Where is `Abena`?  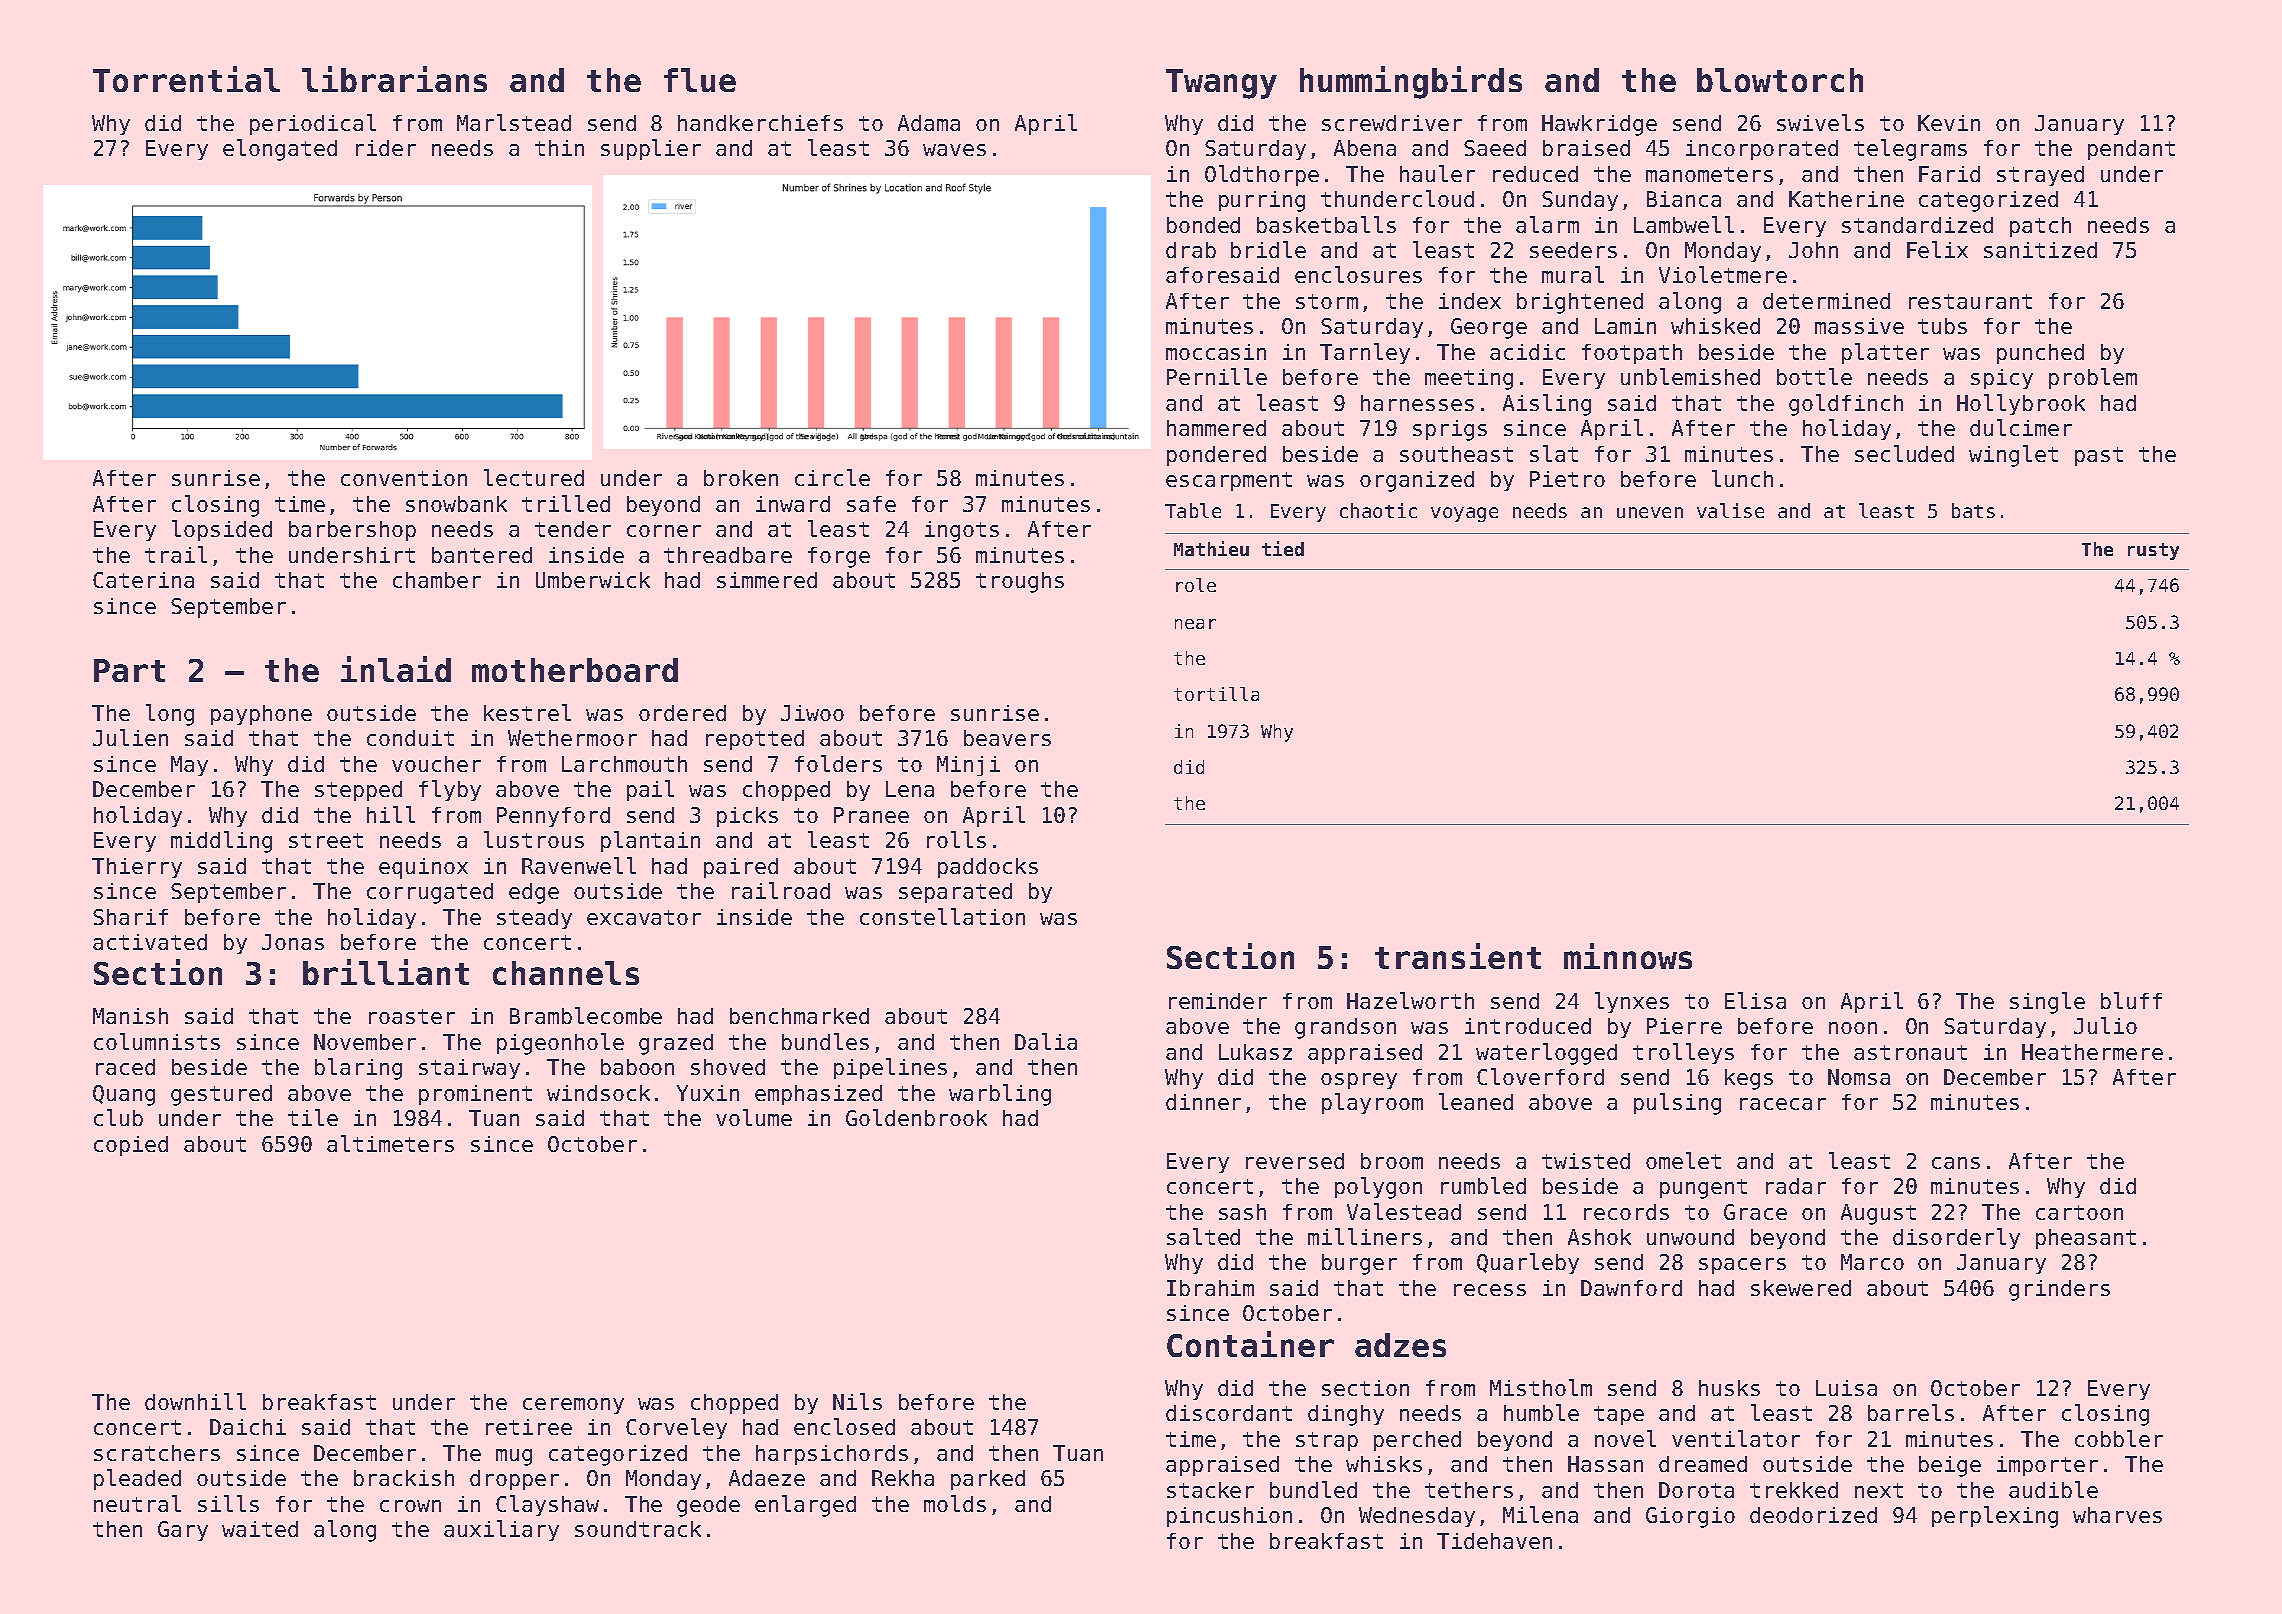 Abena is located at coordinates (1365, 148).
